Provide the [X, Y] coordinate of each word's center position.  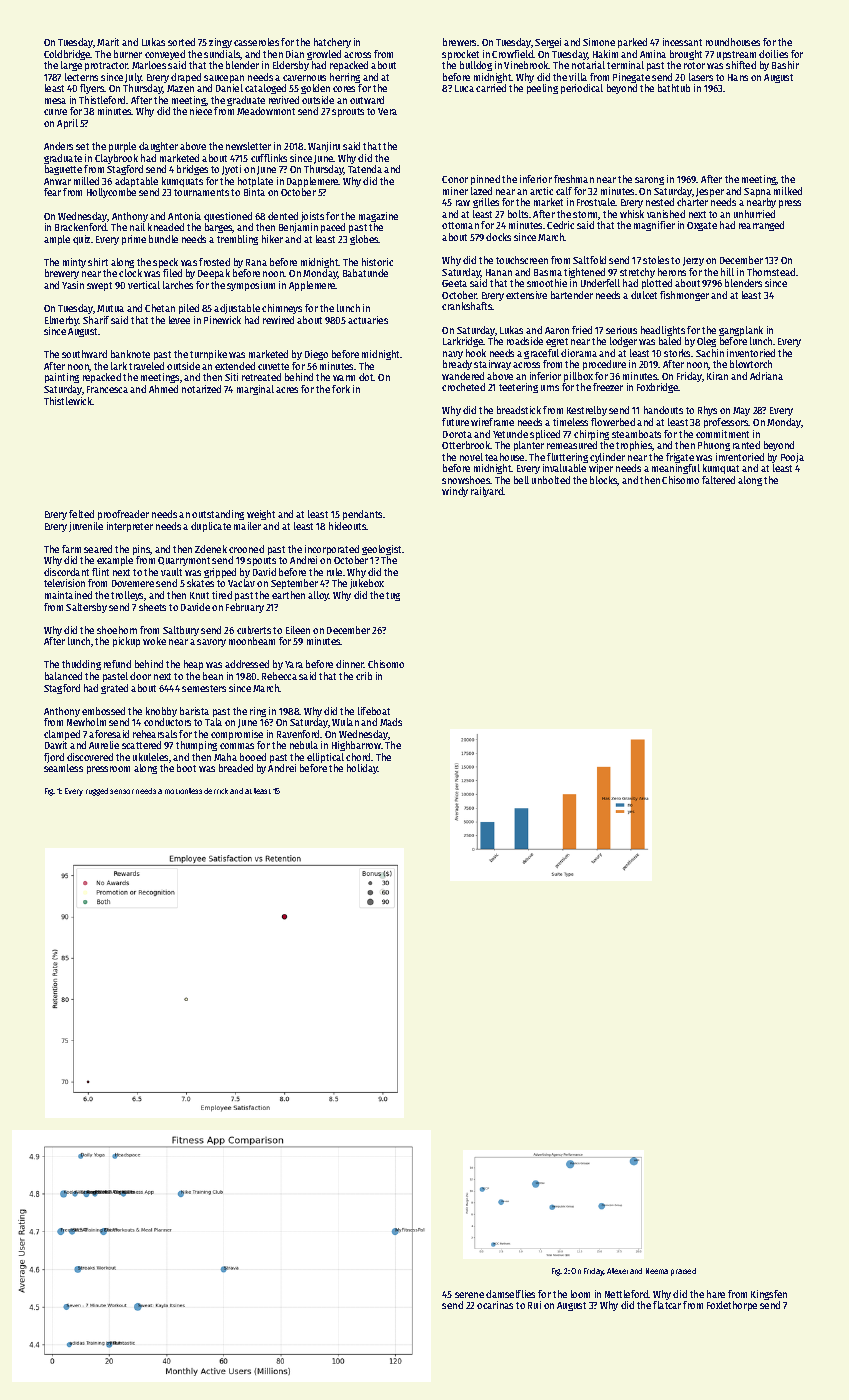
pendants [362, 515]
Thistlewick [68, 401]
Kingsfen [769, 1295]
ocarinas [495, 1305]
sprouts [348, 112]
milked [788, 191]
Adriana [766, 376]
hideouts [348, 526]
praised [683, 1272]
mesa [55, 101]
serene [469, 1295]
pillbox [578, 377]
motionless [183, 791]
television [64, 583]
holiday [362, 769]
